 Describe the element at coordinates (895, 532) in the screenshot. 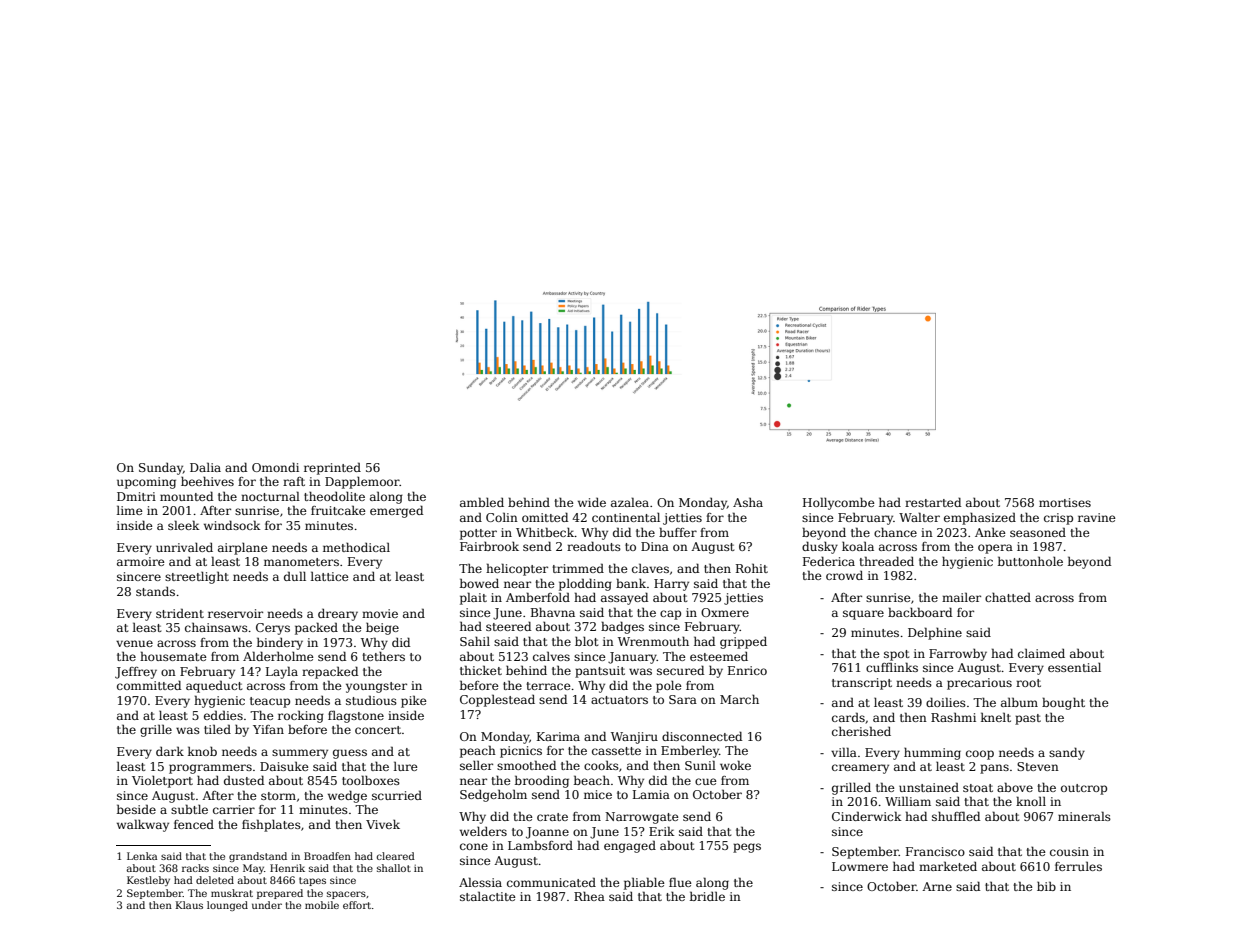

I see `chance` at that location.
